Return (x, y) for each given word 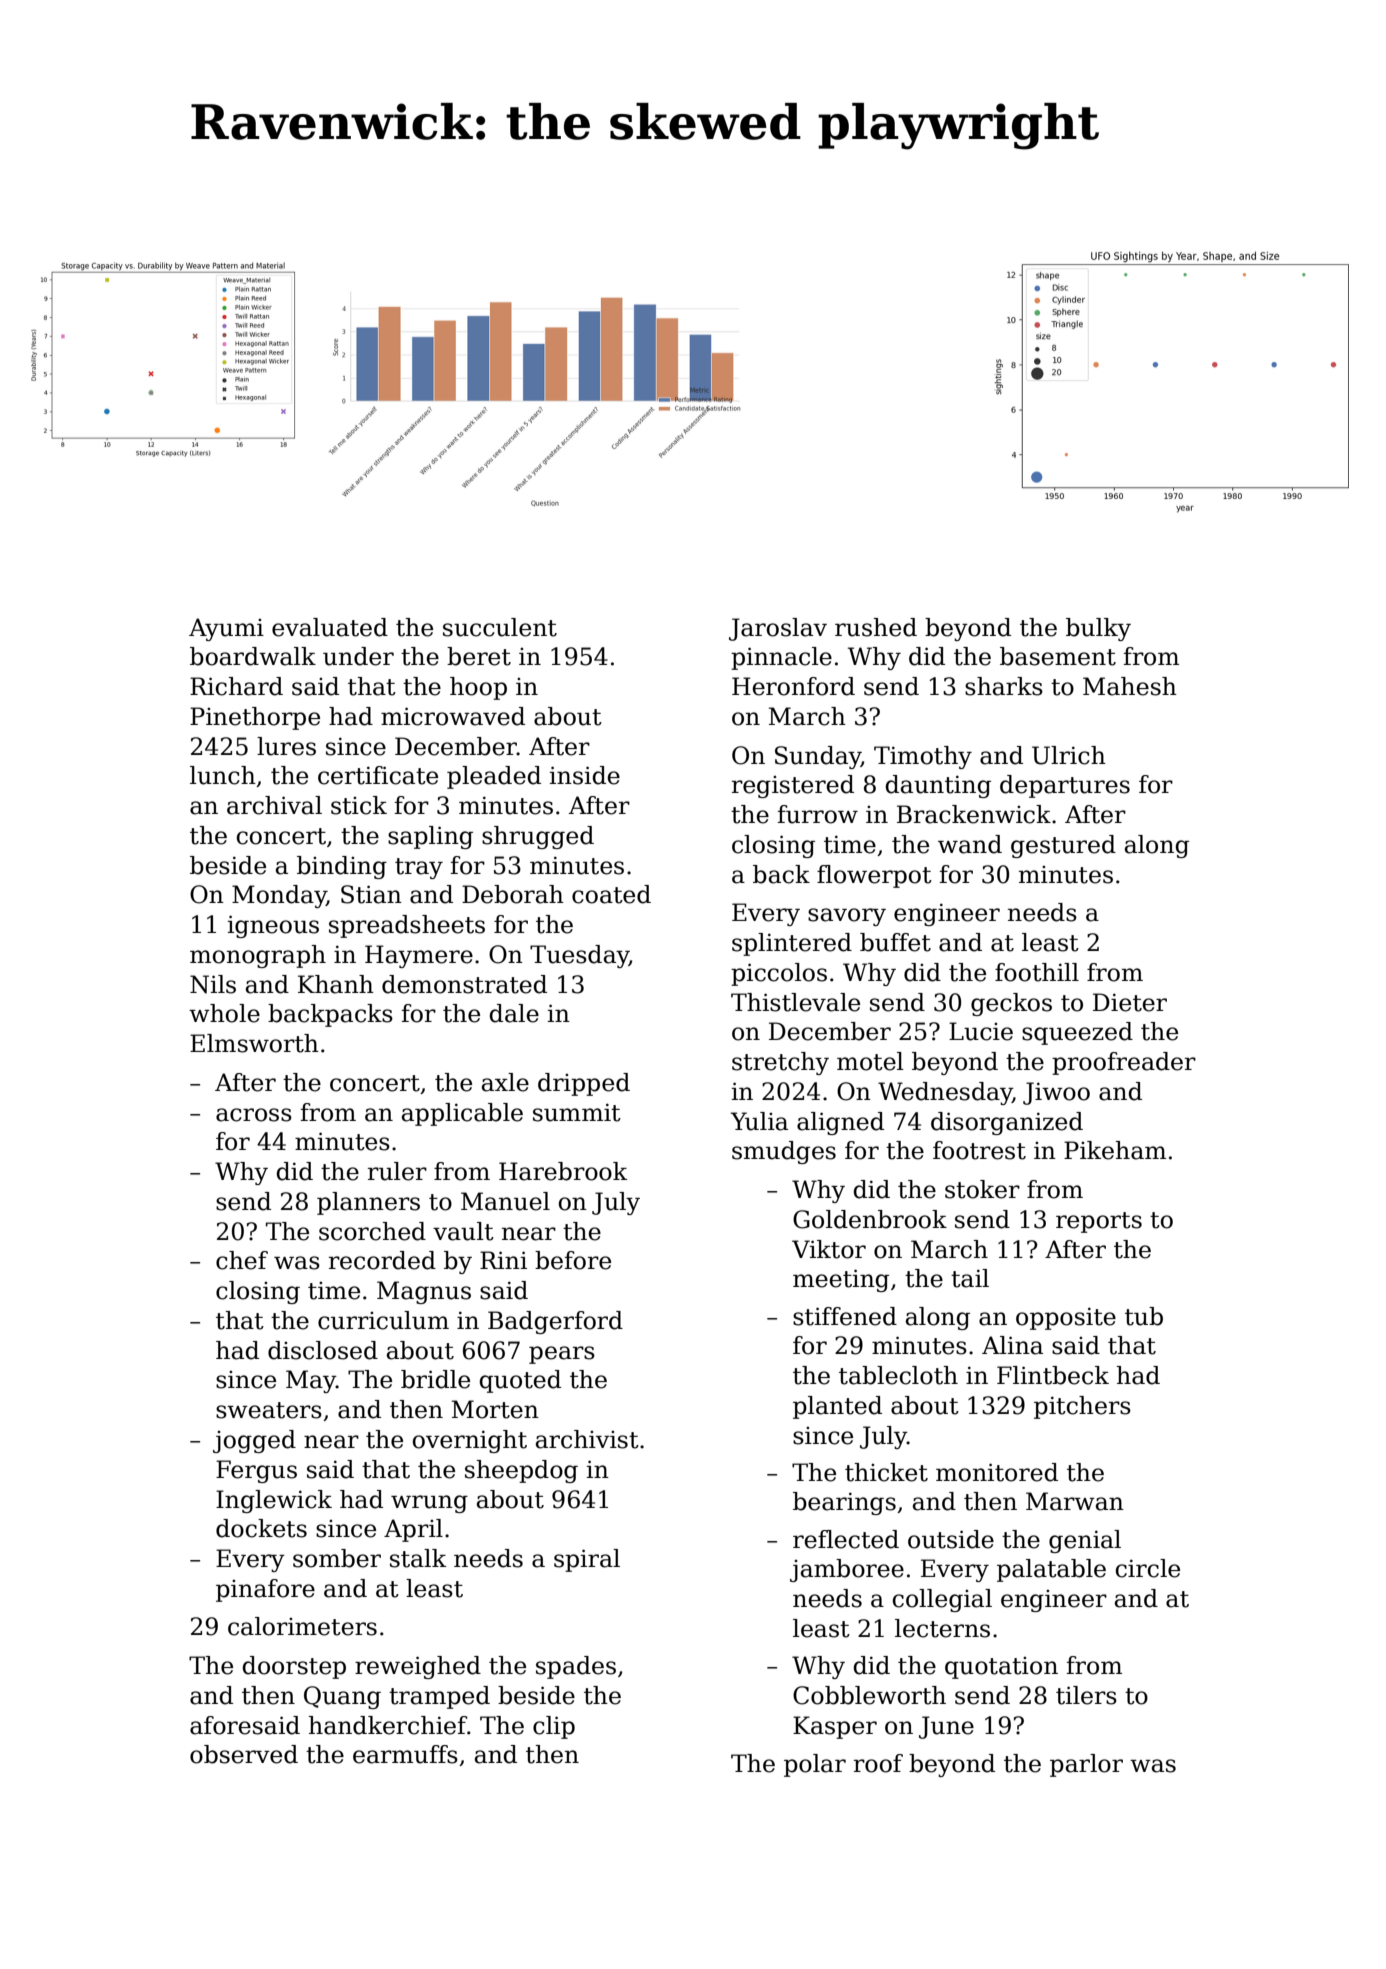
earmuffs (405, 1754)
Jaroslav (778, 629)
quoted (520, 1381)
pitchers (1082, 1407)
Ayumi (226, 629)
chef (242, 1260)
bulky (1098, 629)
